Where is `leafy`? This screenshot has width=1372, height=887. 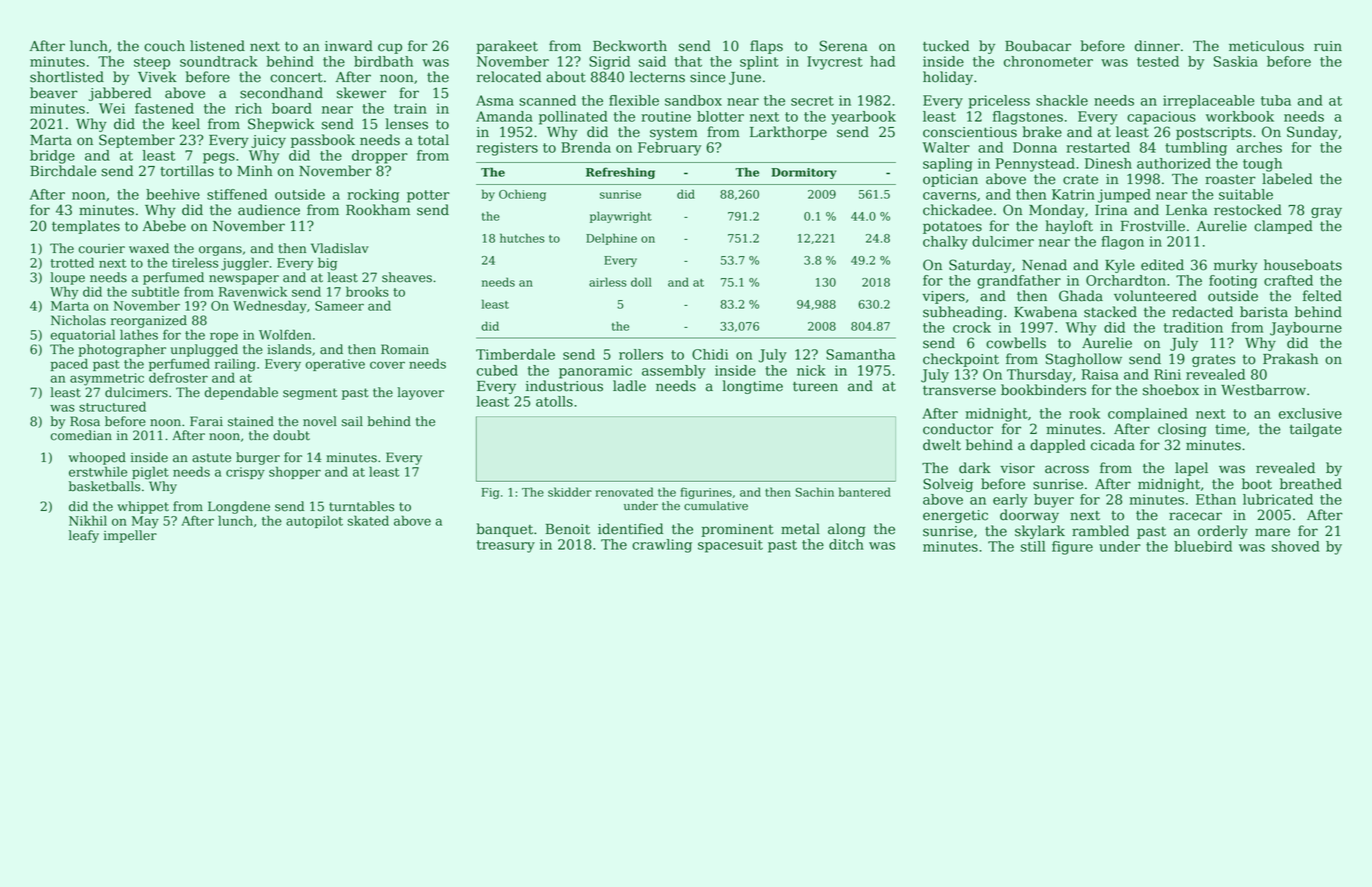 leafy is located at coordinates (84, 536).
